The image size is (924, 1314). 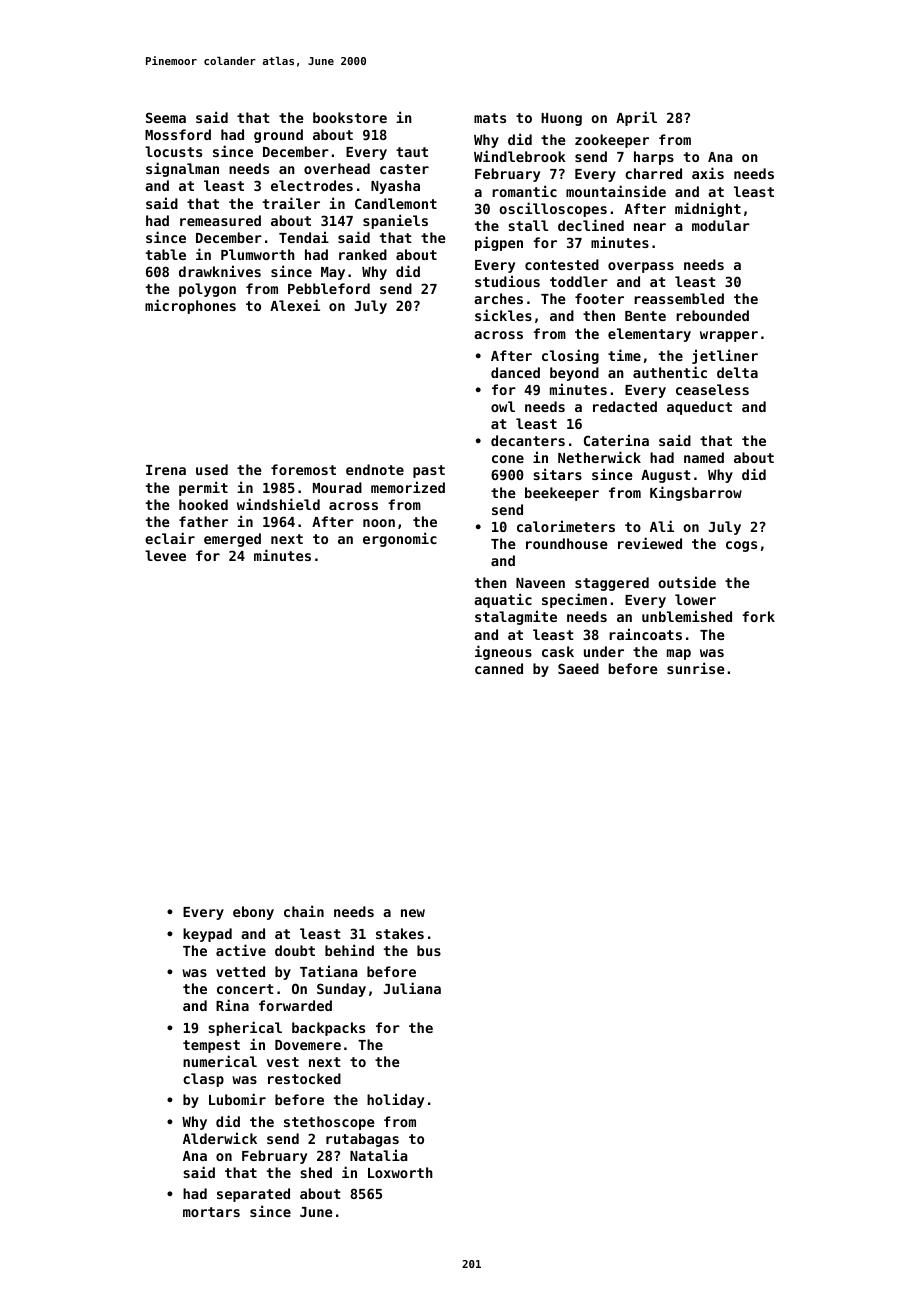 What do you see at coordinates (400, 1172) in the screenshot?
I see `Loxworth` at bounding box center [400, 1172].
